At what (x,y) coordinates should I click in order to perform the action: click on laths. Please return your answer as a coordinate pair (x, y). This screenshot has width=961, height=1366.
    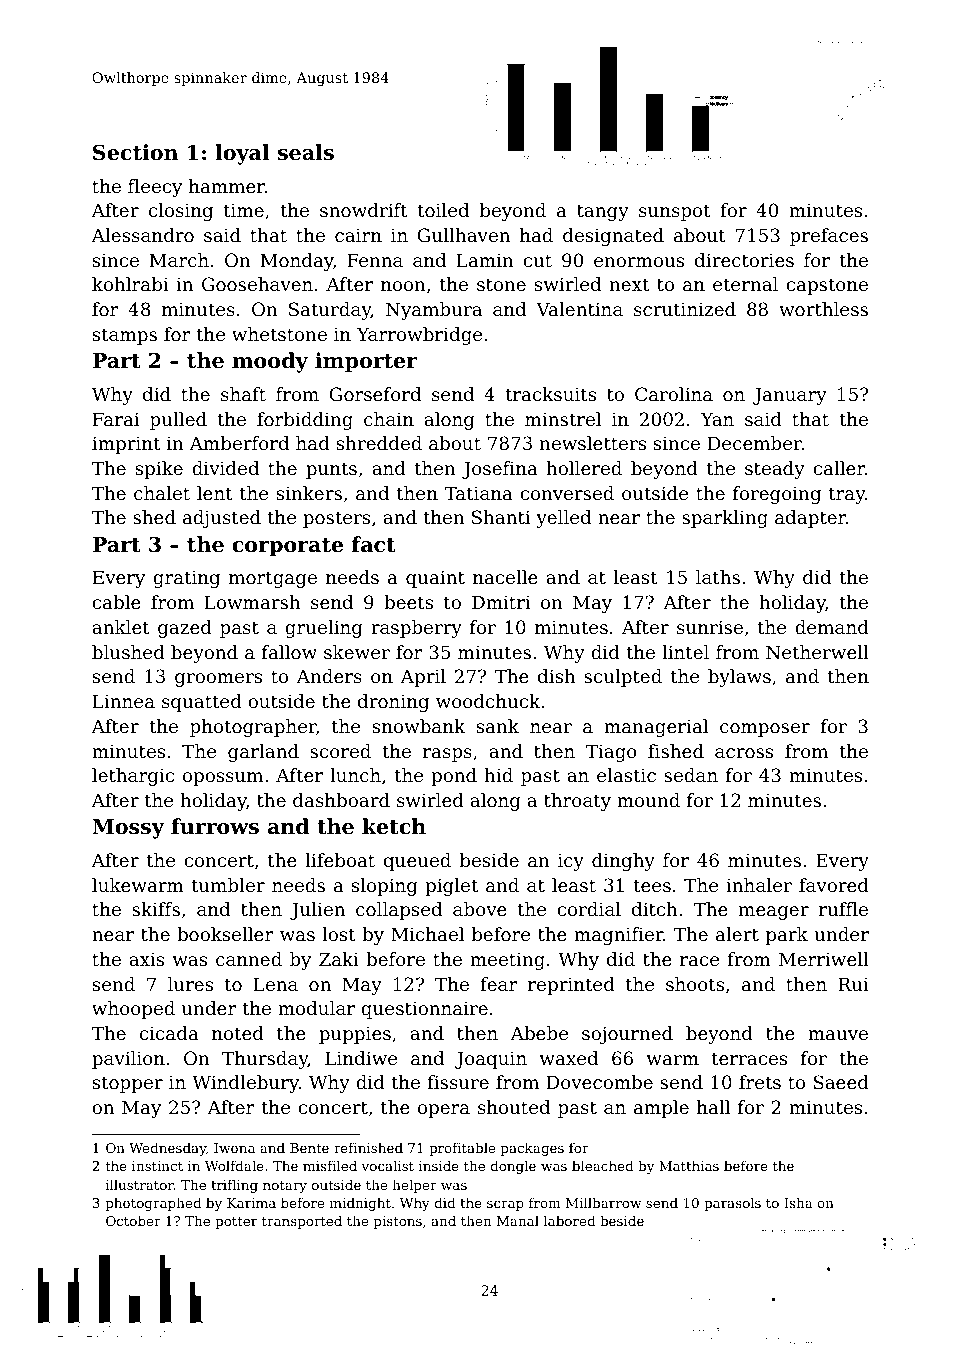
    Looking at the image, I should click on (718, 577).
